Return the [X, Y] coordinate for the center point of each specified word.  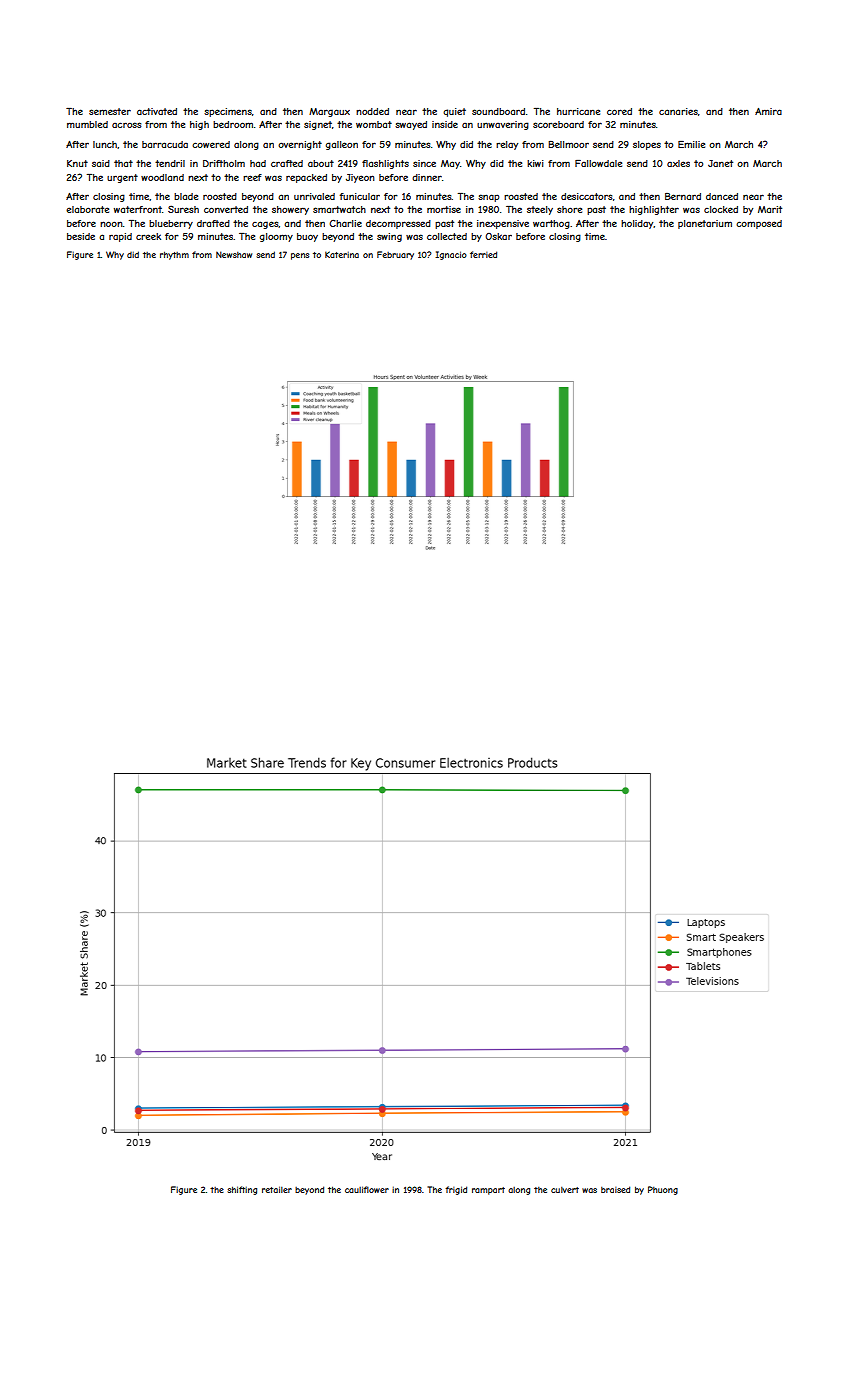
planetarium [705, 224]
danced [722, 196]
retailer [277, 1189]
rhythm [174, 255]
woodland [162, 177]
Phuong [663, 1190]
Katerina [342, 254]
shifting [242, 1190]
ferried [483, 254]
